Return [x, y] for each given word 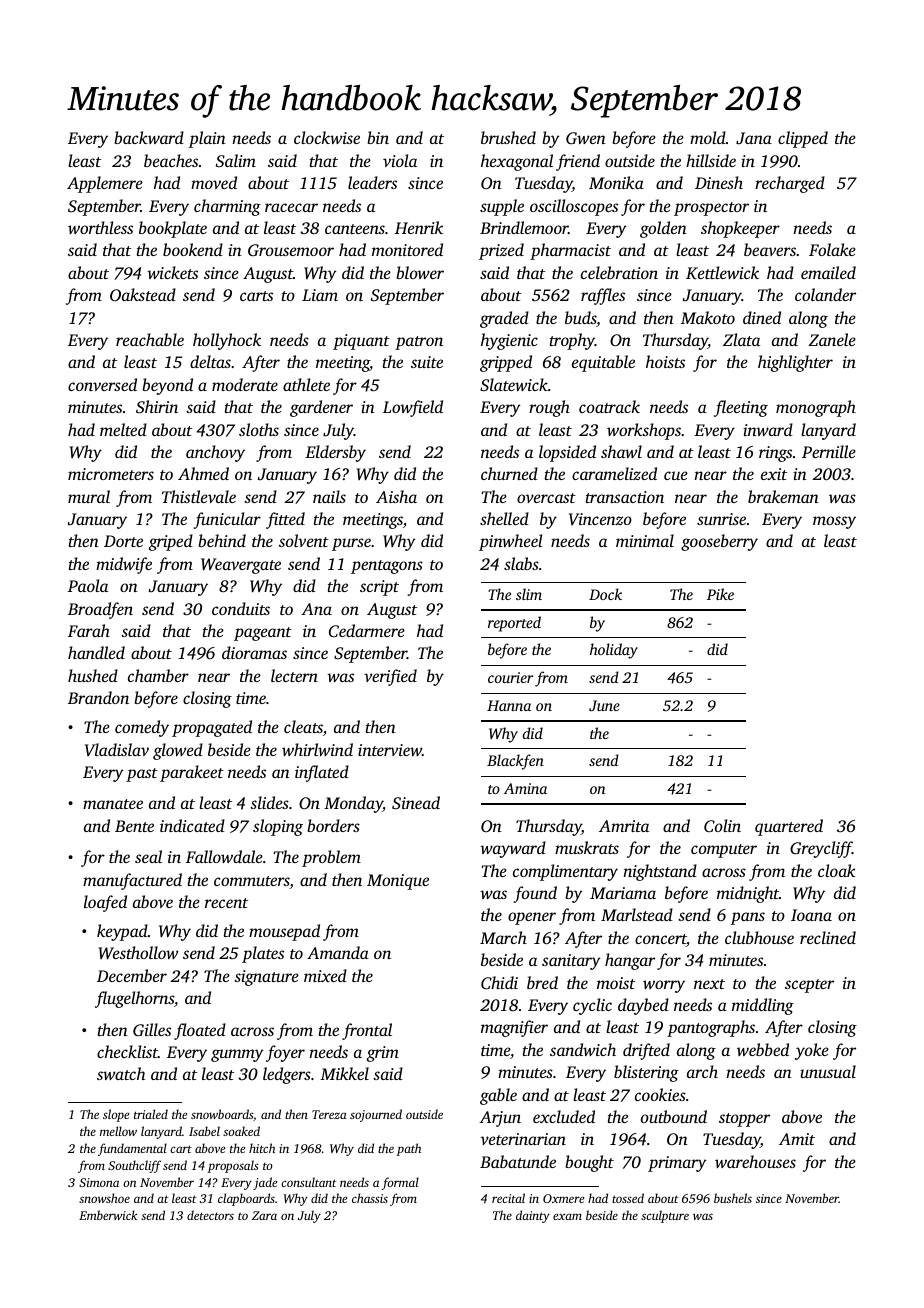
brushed [508, 137]
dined [762, 317]
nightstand [660, 872]
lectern [294, 675]
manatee [113, 804]
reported [514, 624]
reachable [150, 339]
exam [567, 1216]
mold [708, 137]
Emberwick [108, 1215]
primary [677, 1164]
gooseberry [719, 542]
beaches [171, 160]
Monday [353, 804]
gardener [321, 408]
